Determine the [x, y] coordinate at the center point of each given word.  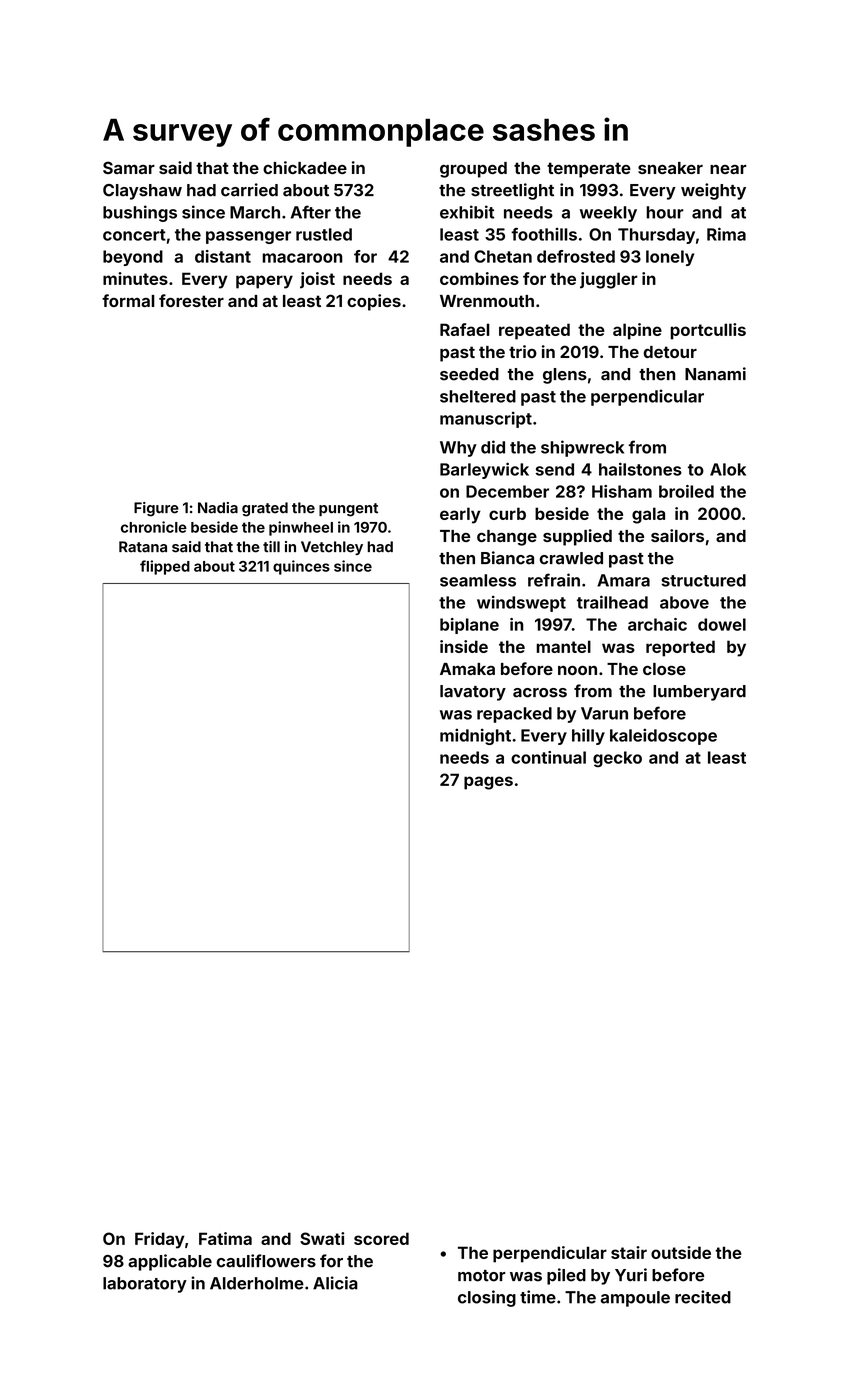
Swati [322, 1238]
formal [128, 300]
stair [629, 1252]
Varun [604, 713]
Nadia [218, 508]
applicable [170, 1262]
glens [565, 376]
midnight [475, 737]
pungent [348, 510]
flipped [165, 567]
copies [374, 302]
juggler [609, 280]
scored [381, 1238]
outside [681, 1252]
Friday [160, 1240]
